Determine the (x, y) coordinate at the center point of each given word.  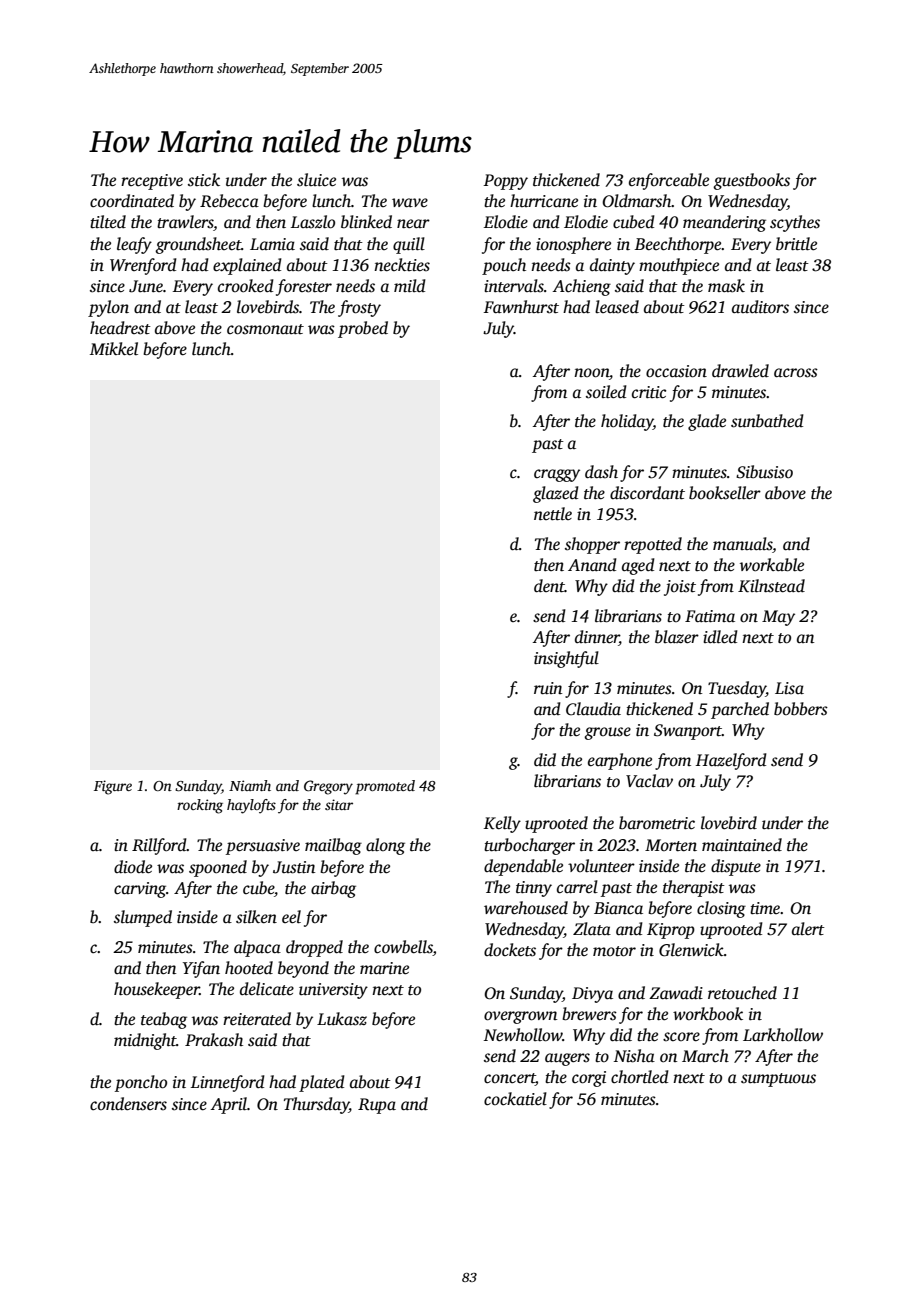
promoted (385, 787)
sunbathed (767, 421)
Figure (113, 787)
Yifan (201, 969)
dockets (510, 950)
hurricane (544, 201)
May (778, 618)
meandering (724, 223)
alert (808, 929)
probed (363, 329)
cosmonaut (265, 329)
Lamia (272, 244)
